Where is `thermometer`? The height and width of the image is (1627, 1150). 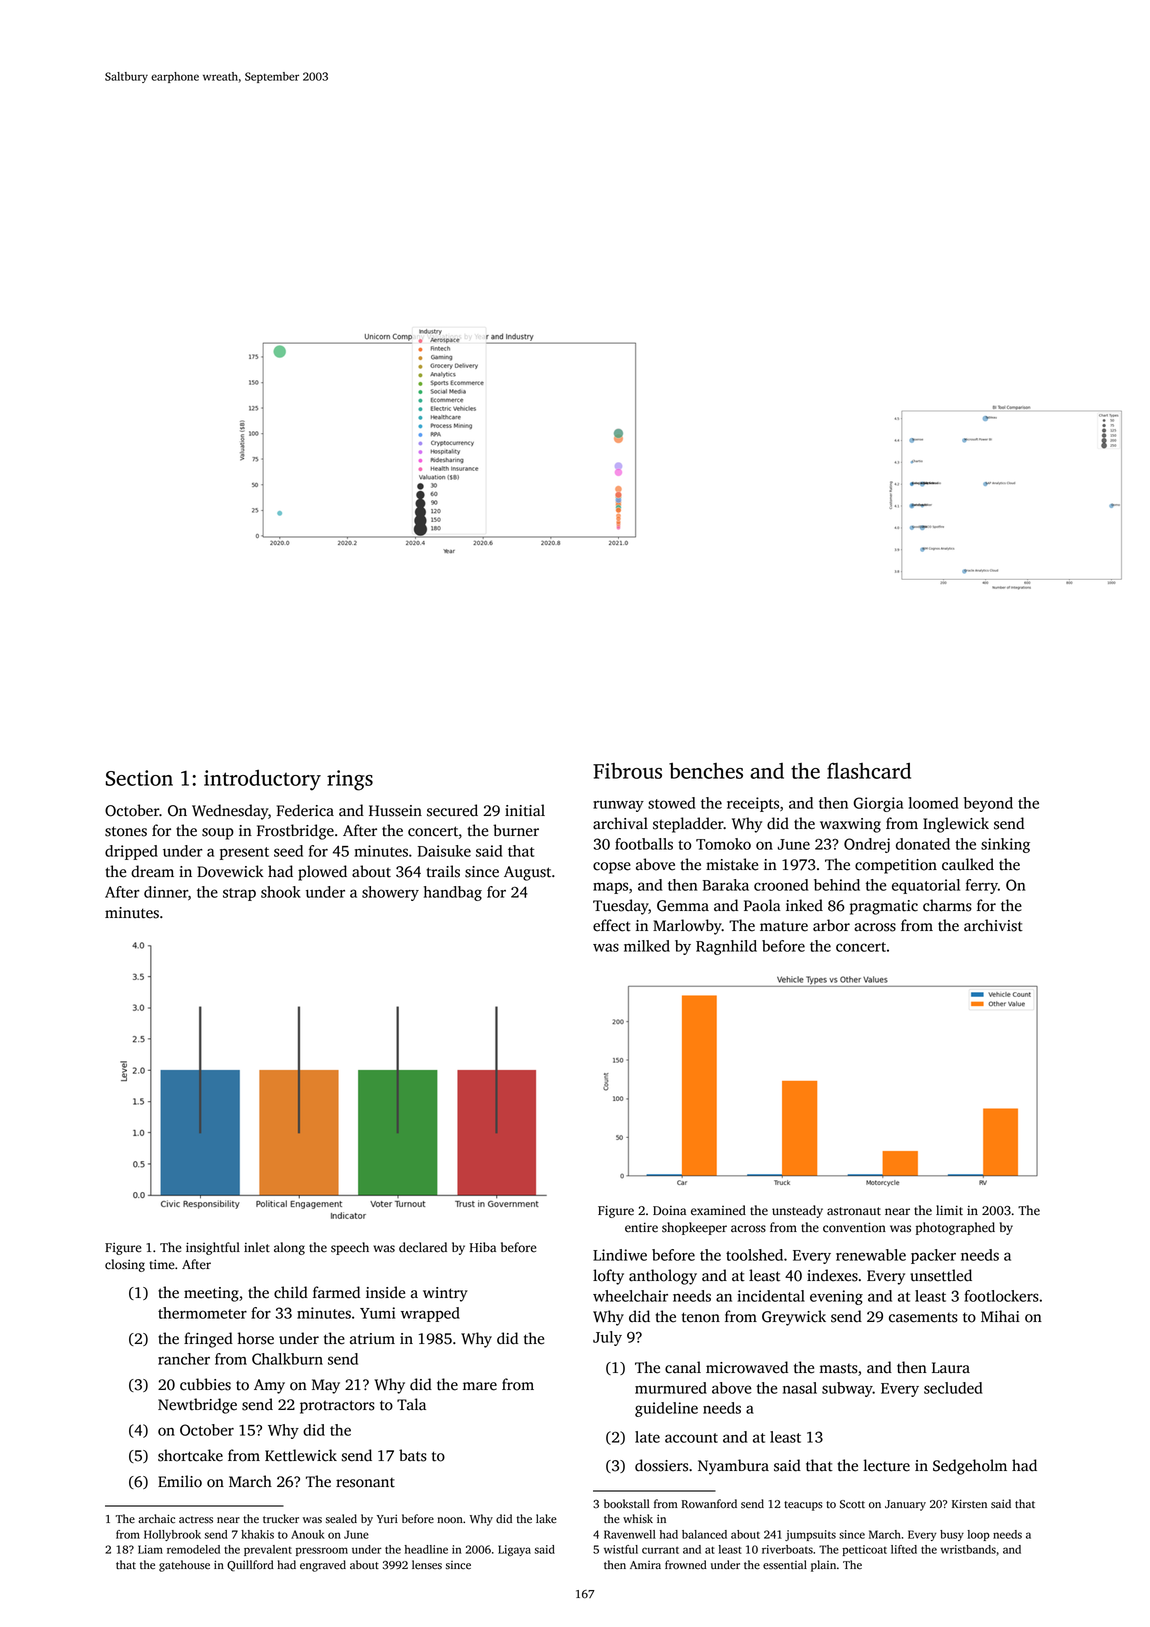
thermometer is located at coordinates (202, 1313).
